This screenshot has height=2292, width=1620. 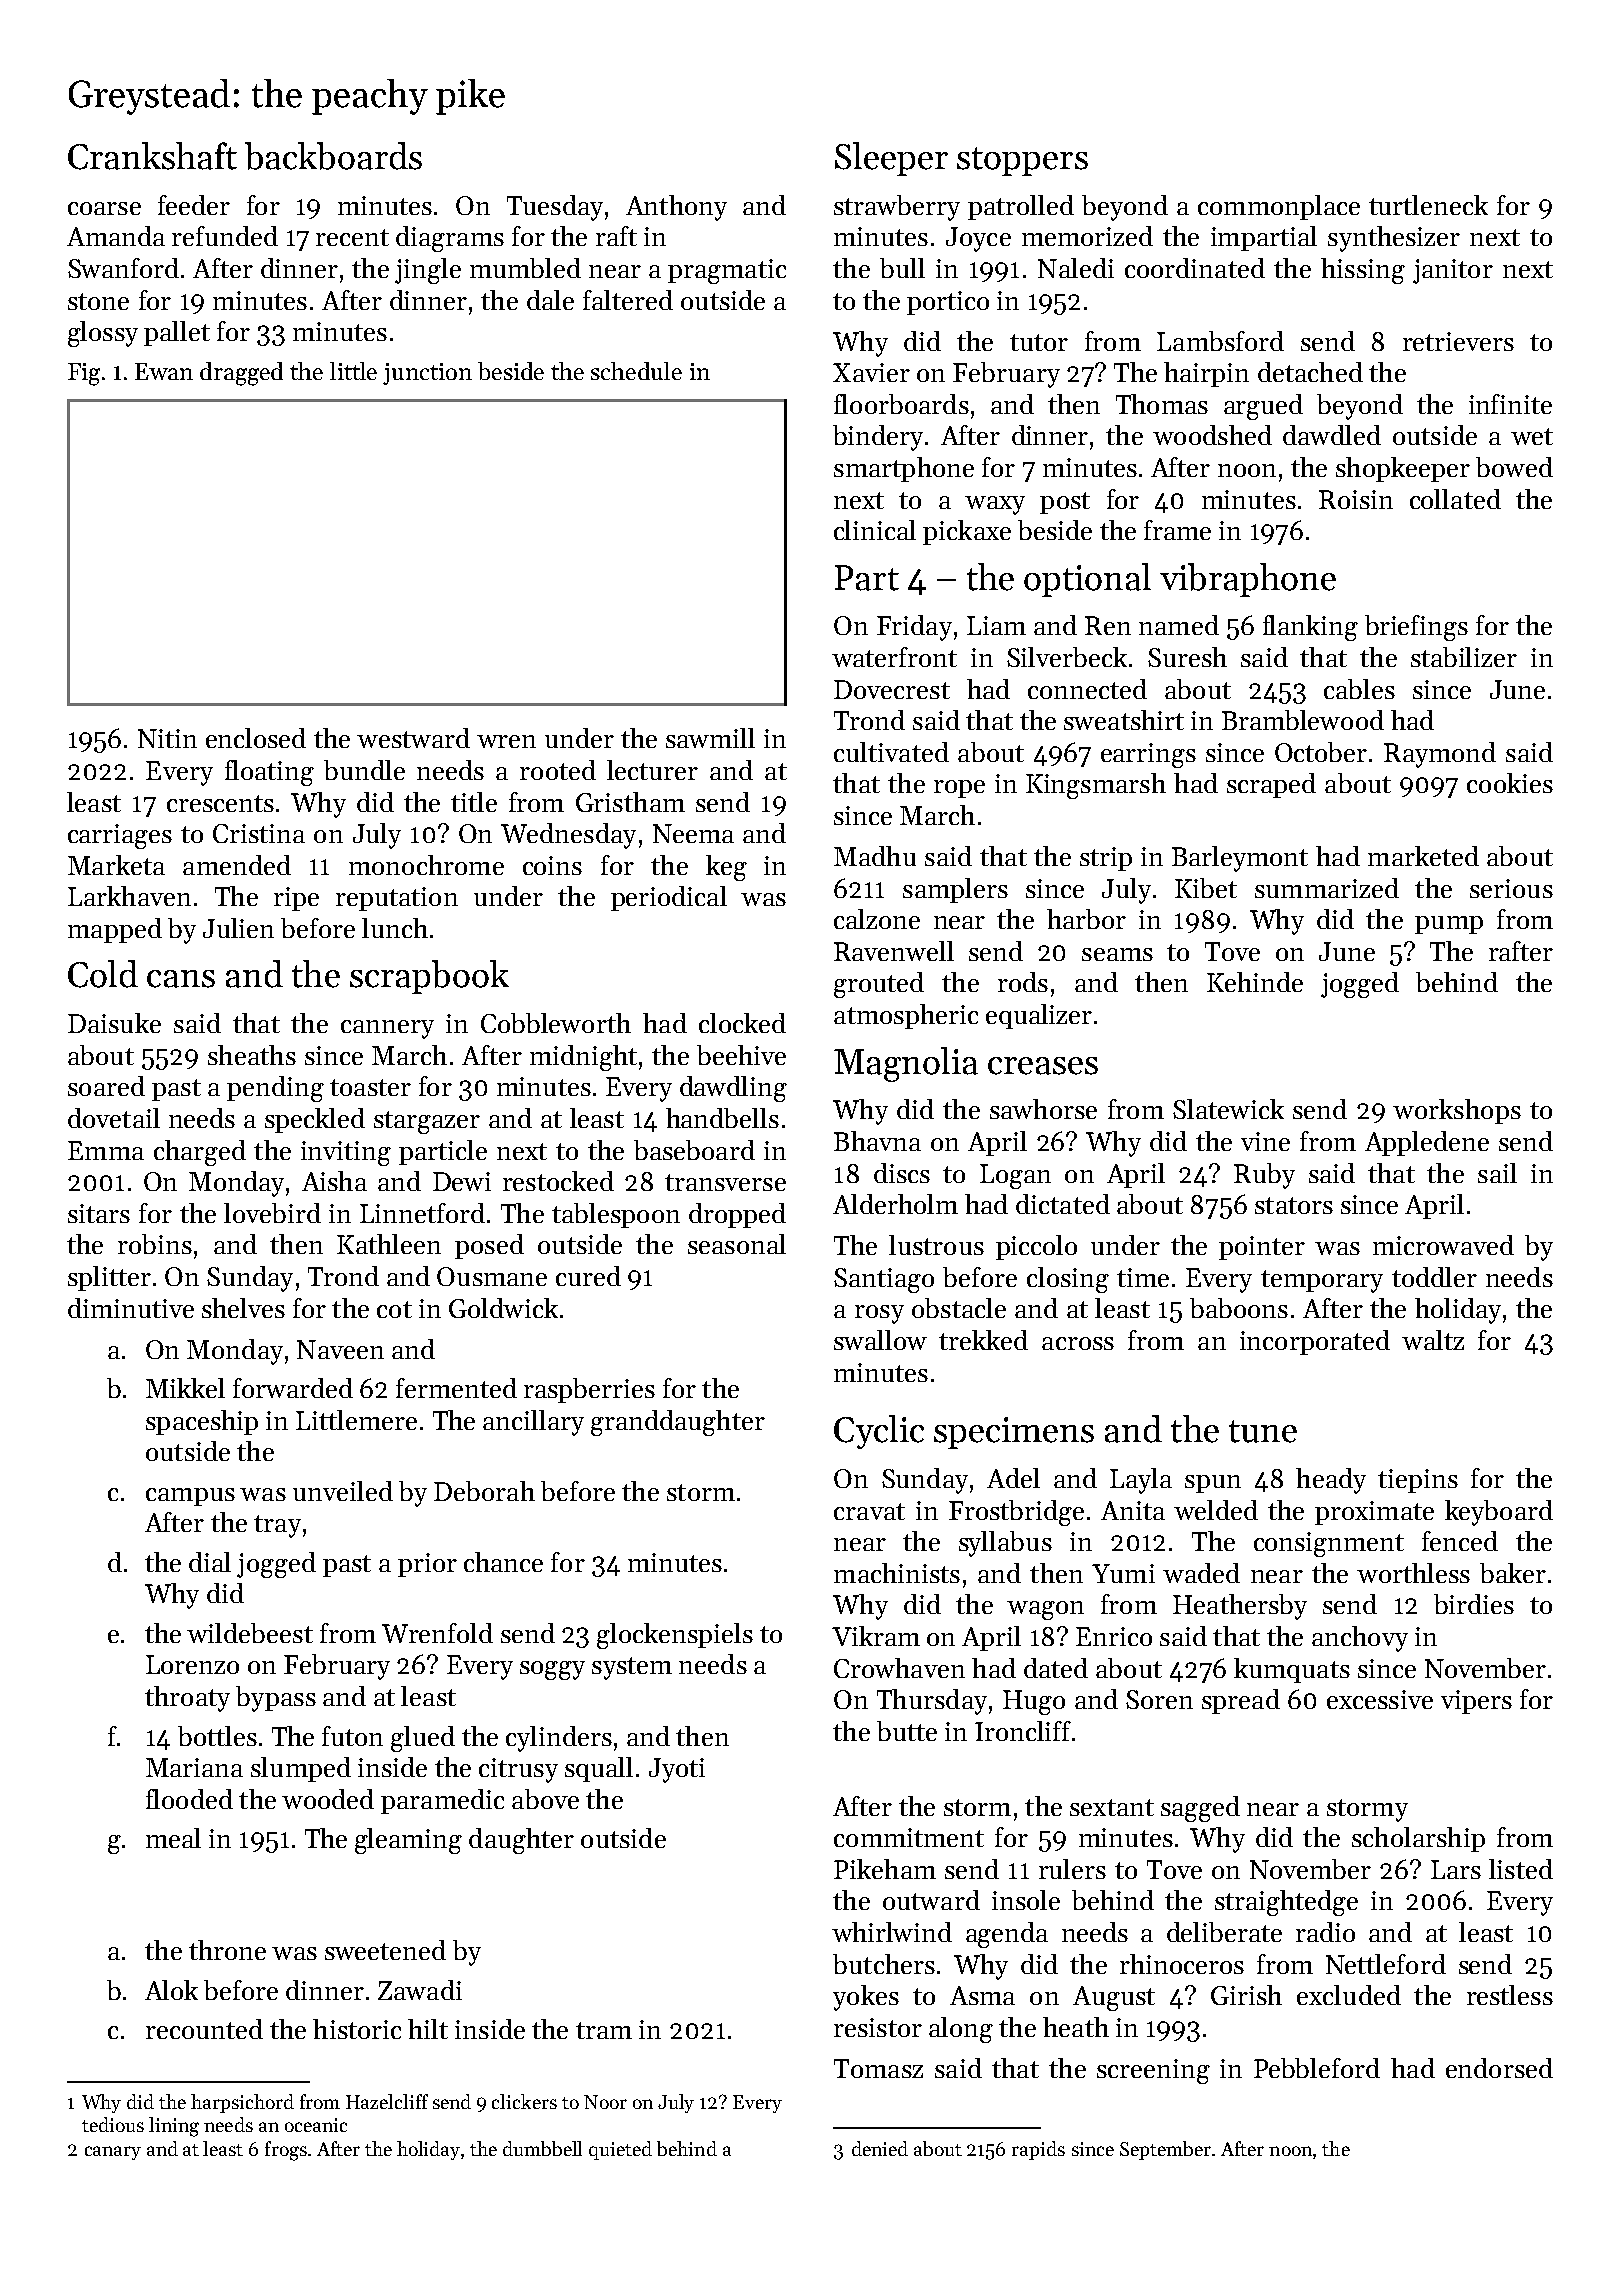 I want to click on tutor, so click(x=1039, y=342).
